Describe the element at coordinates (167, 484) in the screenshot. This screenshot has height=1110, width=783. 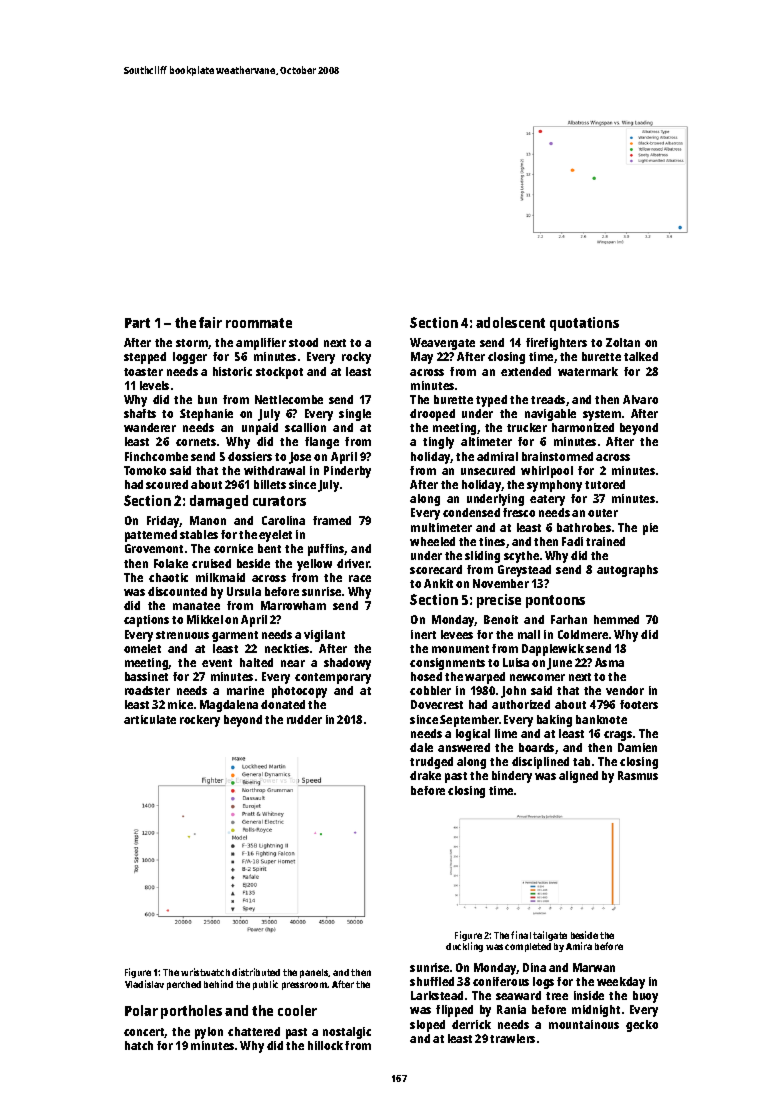
I see `scoured` at that location.
